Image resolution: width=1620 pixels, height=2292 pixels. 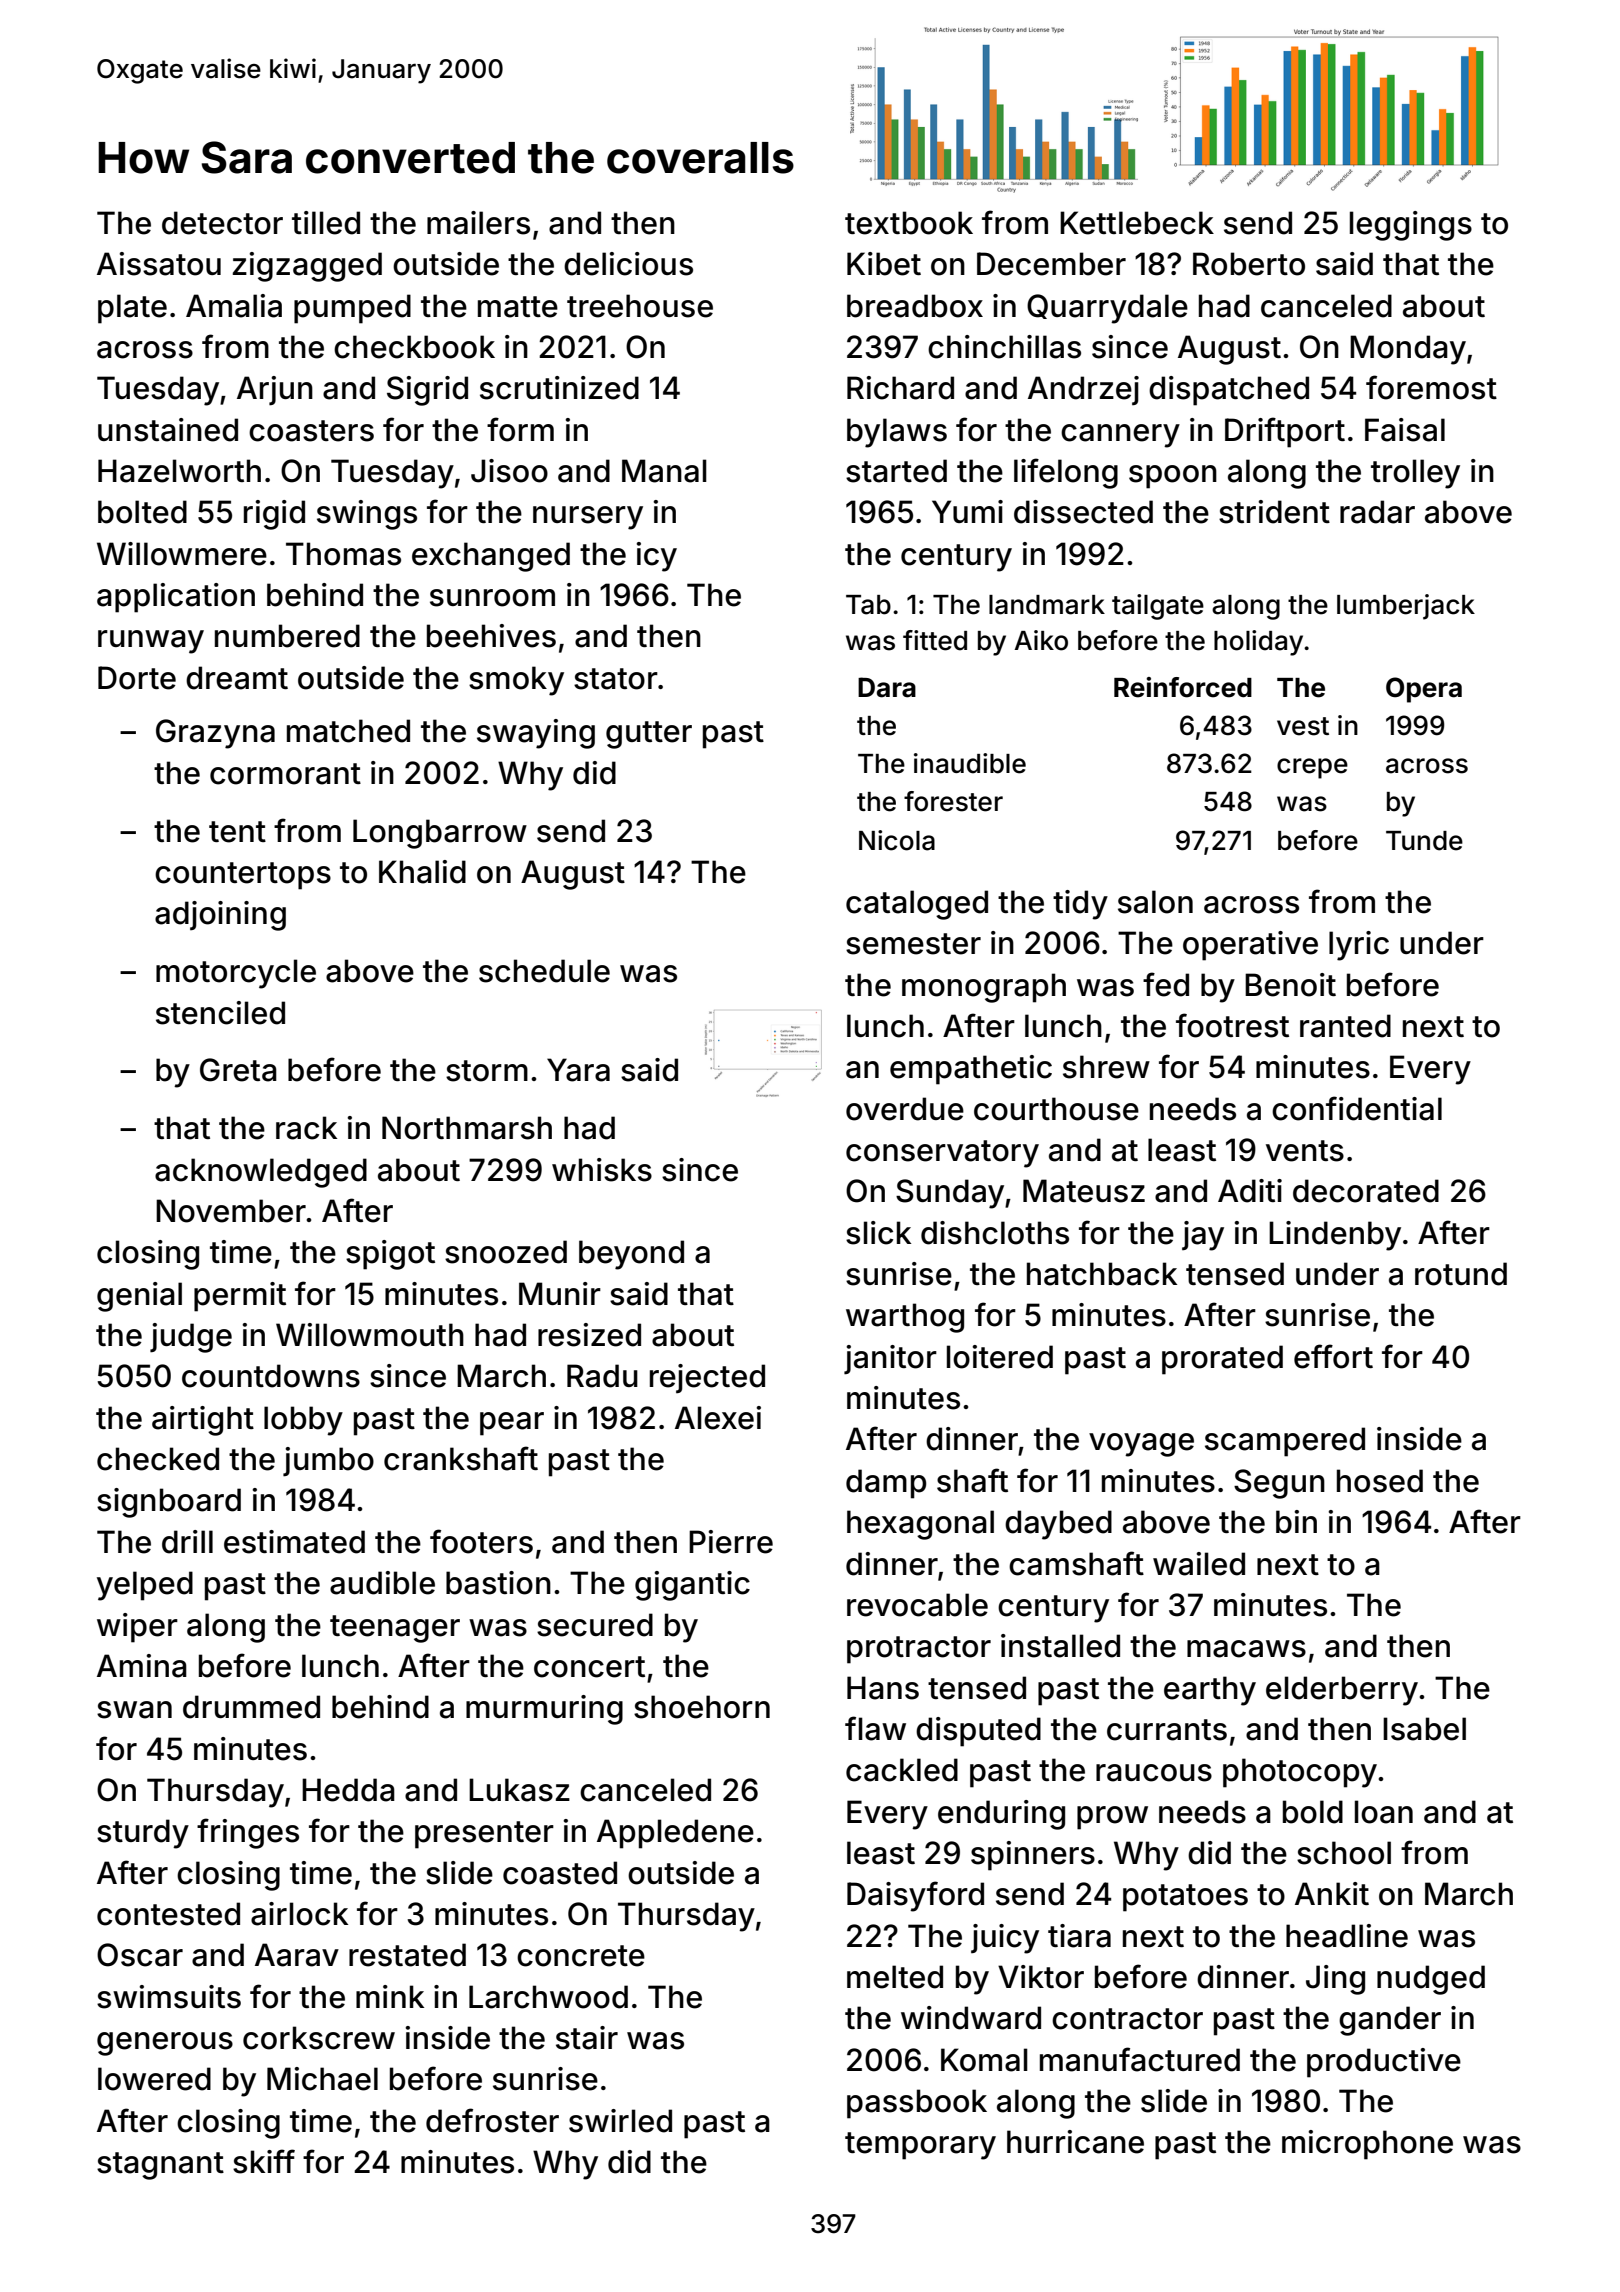 I want to click on beyond, so click(x=631, y=1255).
